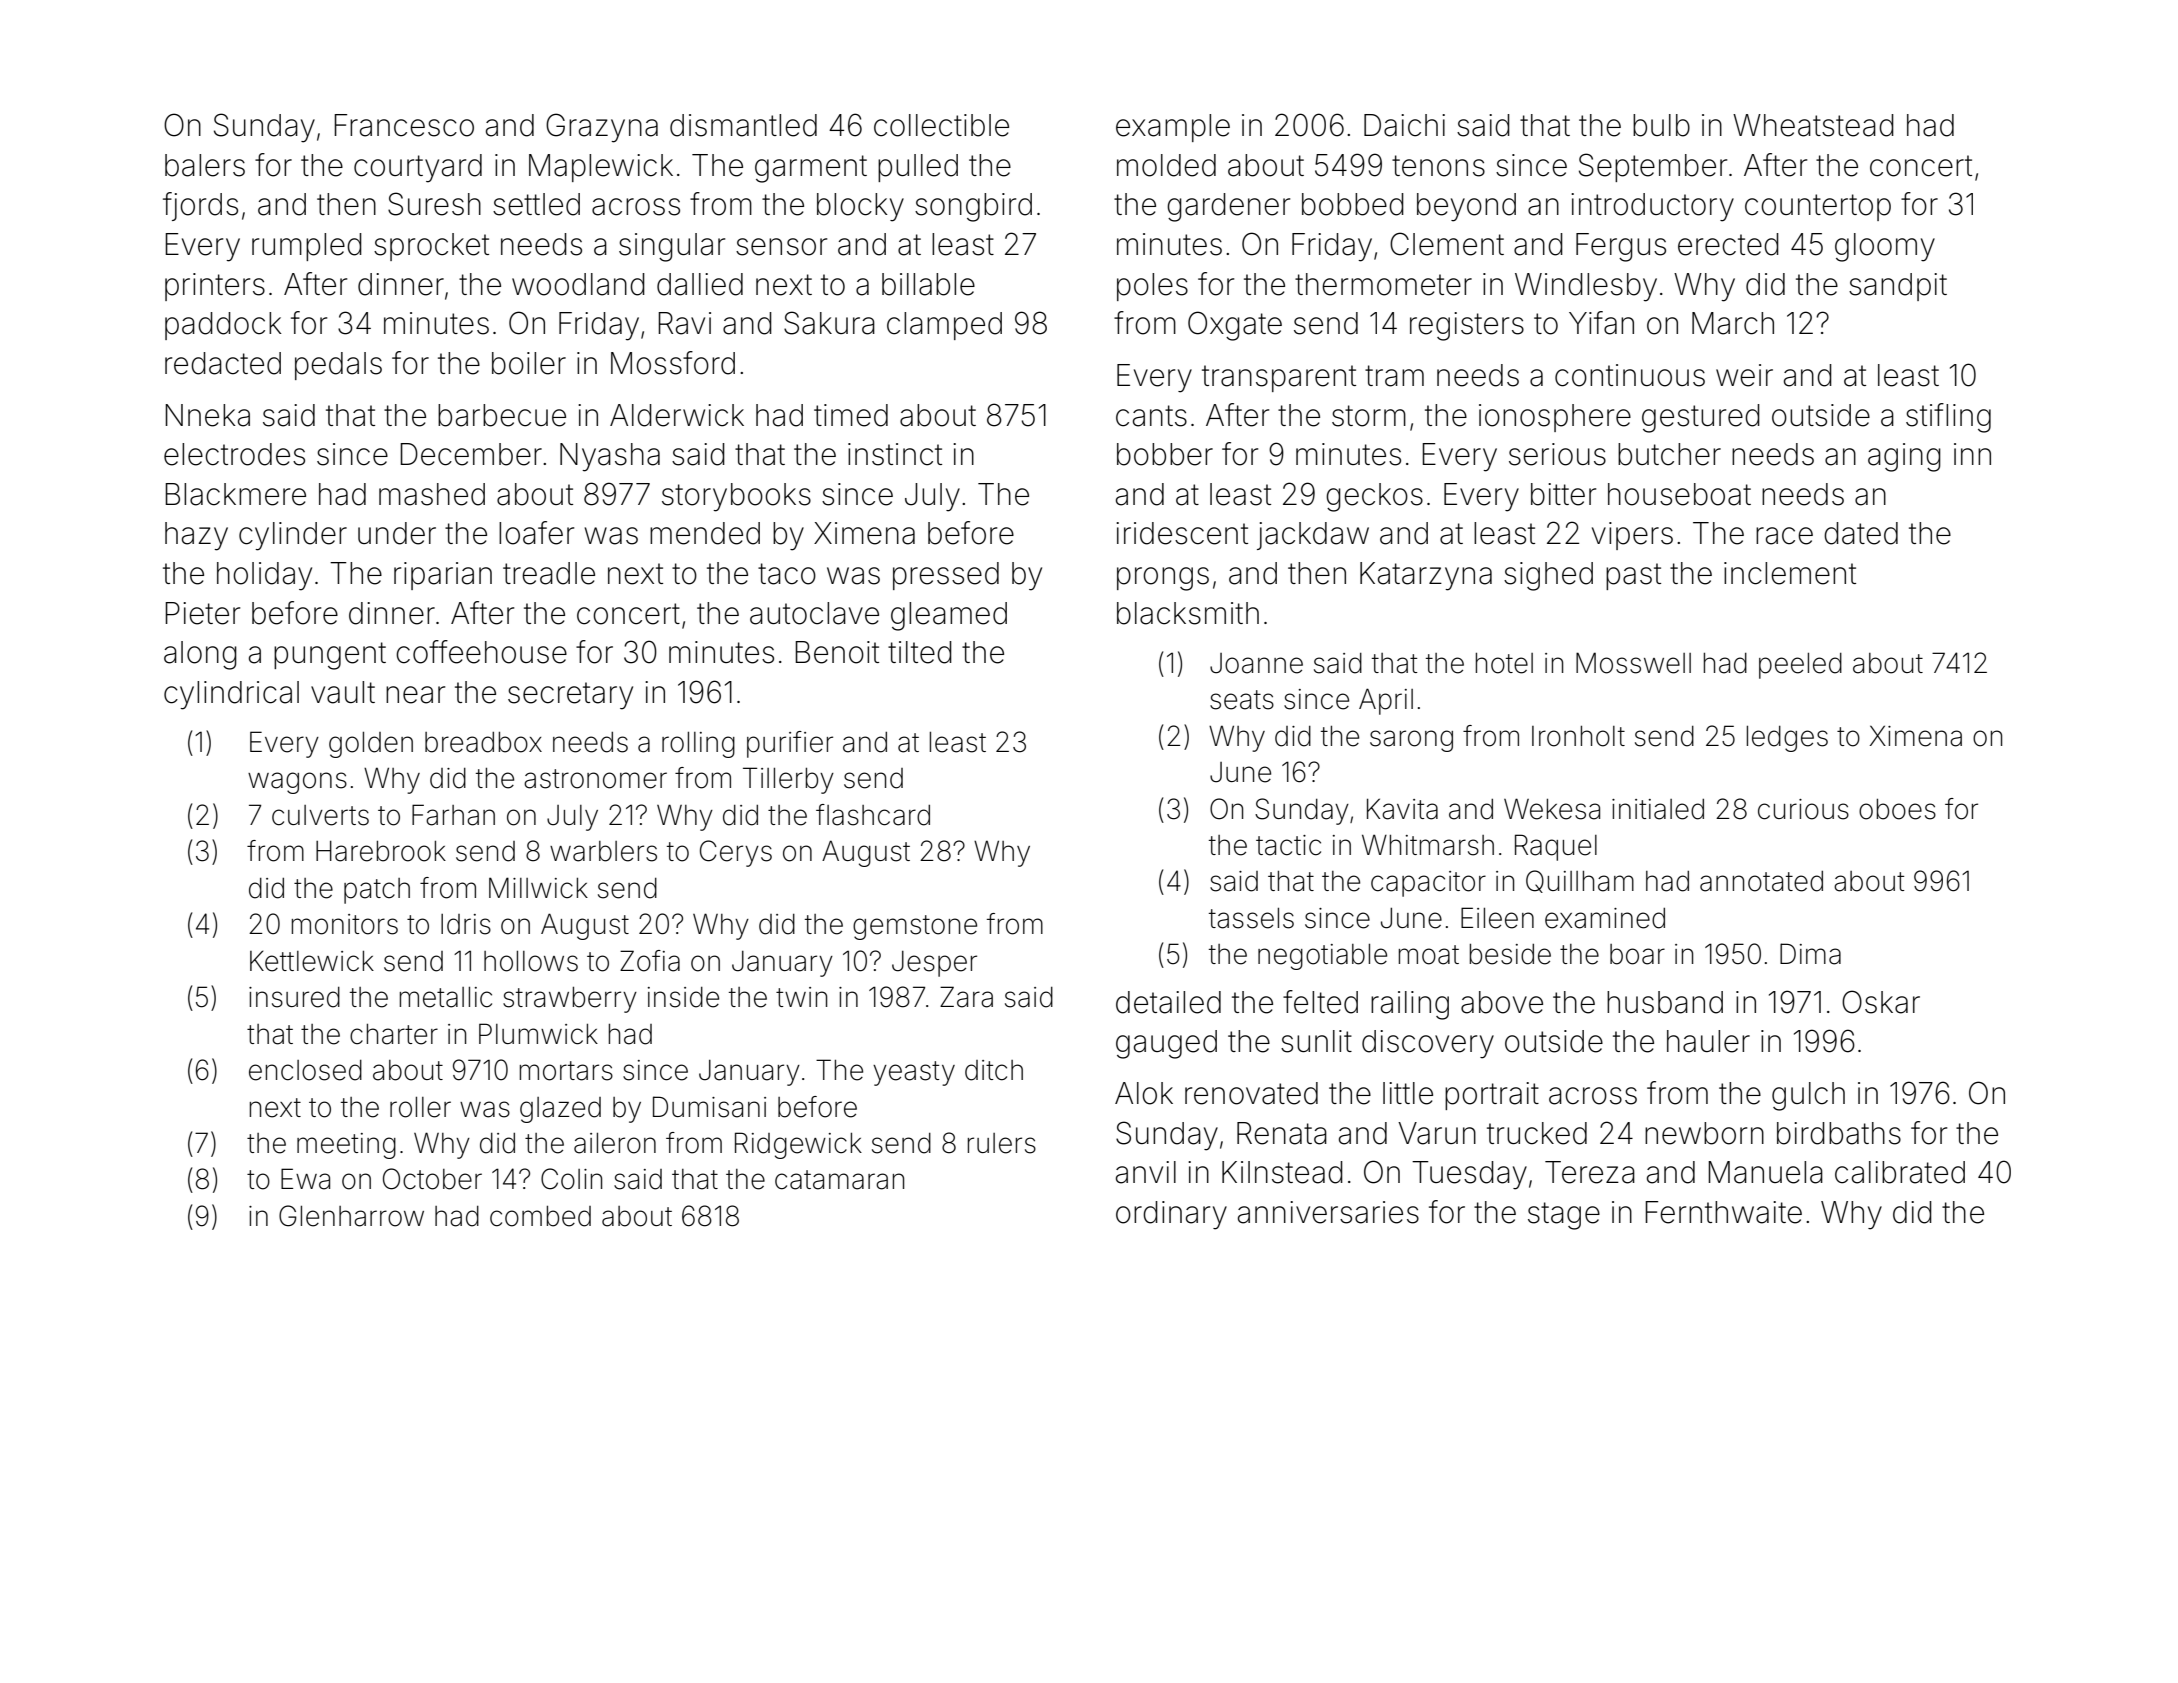  Describe the element at coordinates (1744, 375) in the document. I see `weir` at that location.
